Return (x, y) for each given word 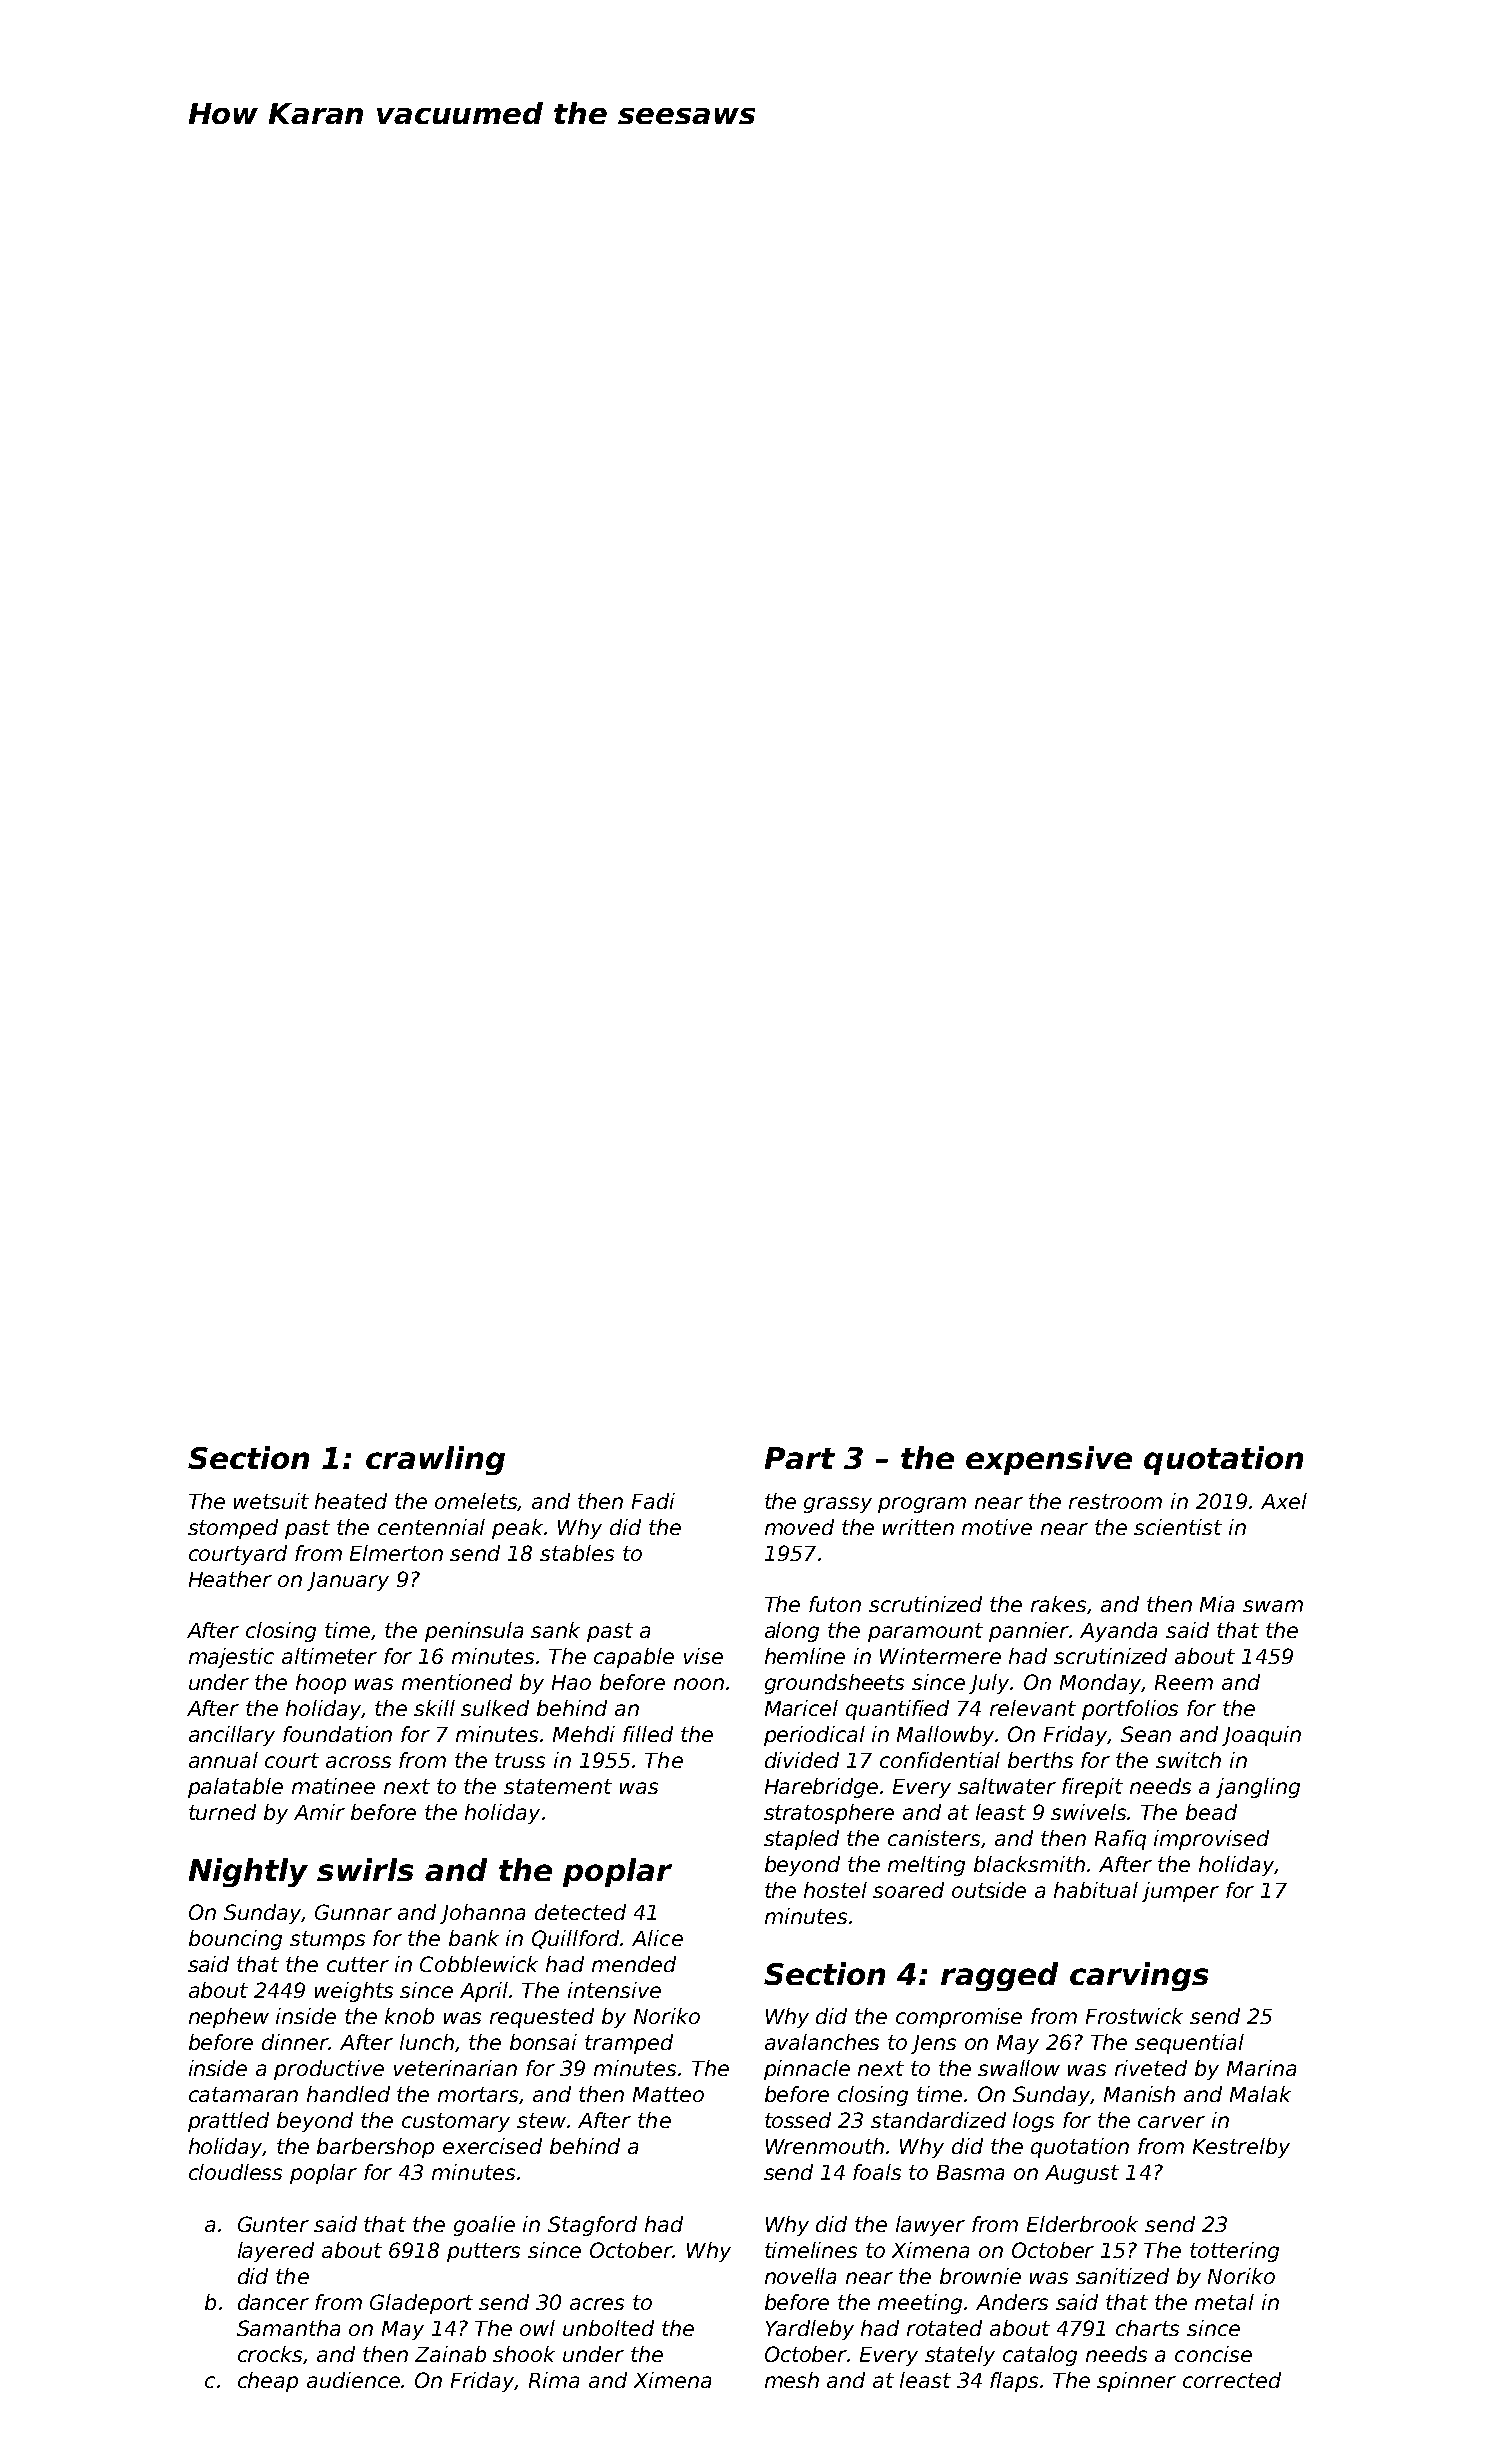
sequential (1189, 2044)
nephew (229, 2018)
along (792, 1632)
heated (351, 1501)
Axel (1284, 1501)
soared (908, 1890)
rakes (1058, 1604)
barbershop (375, 2148)
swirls (365, 1869)
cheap (268, 2382)
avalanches (822, 2042)
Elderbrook (1082, 2224)
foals (877, 2172)
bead (1211, 1812)
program (922, 1505)
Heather (230, 1579)
